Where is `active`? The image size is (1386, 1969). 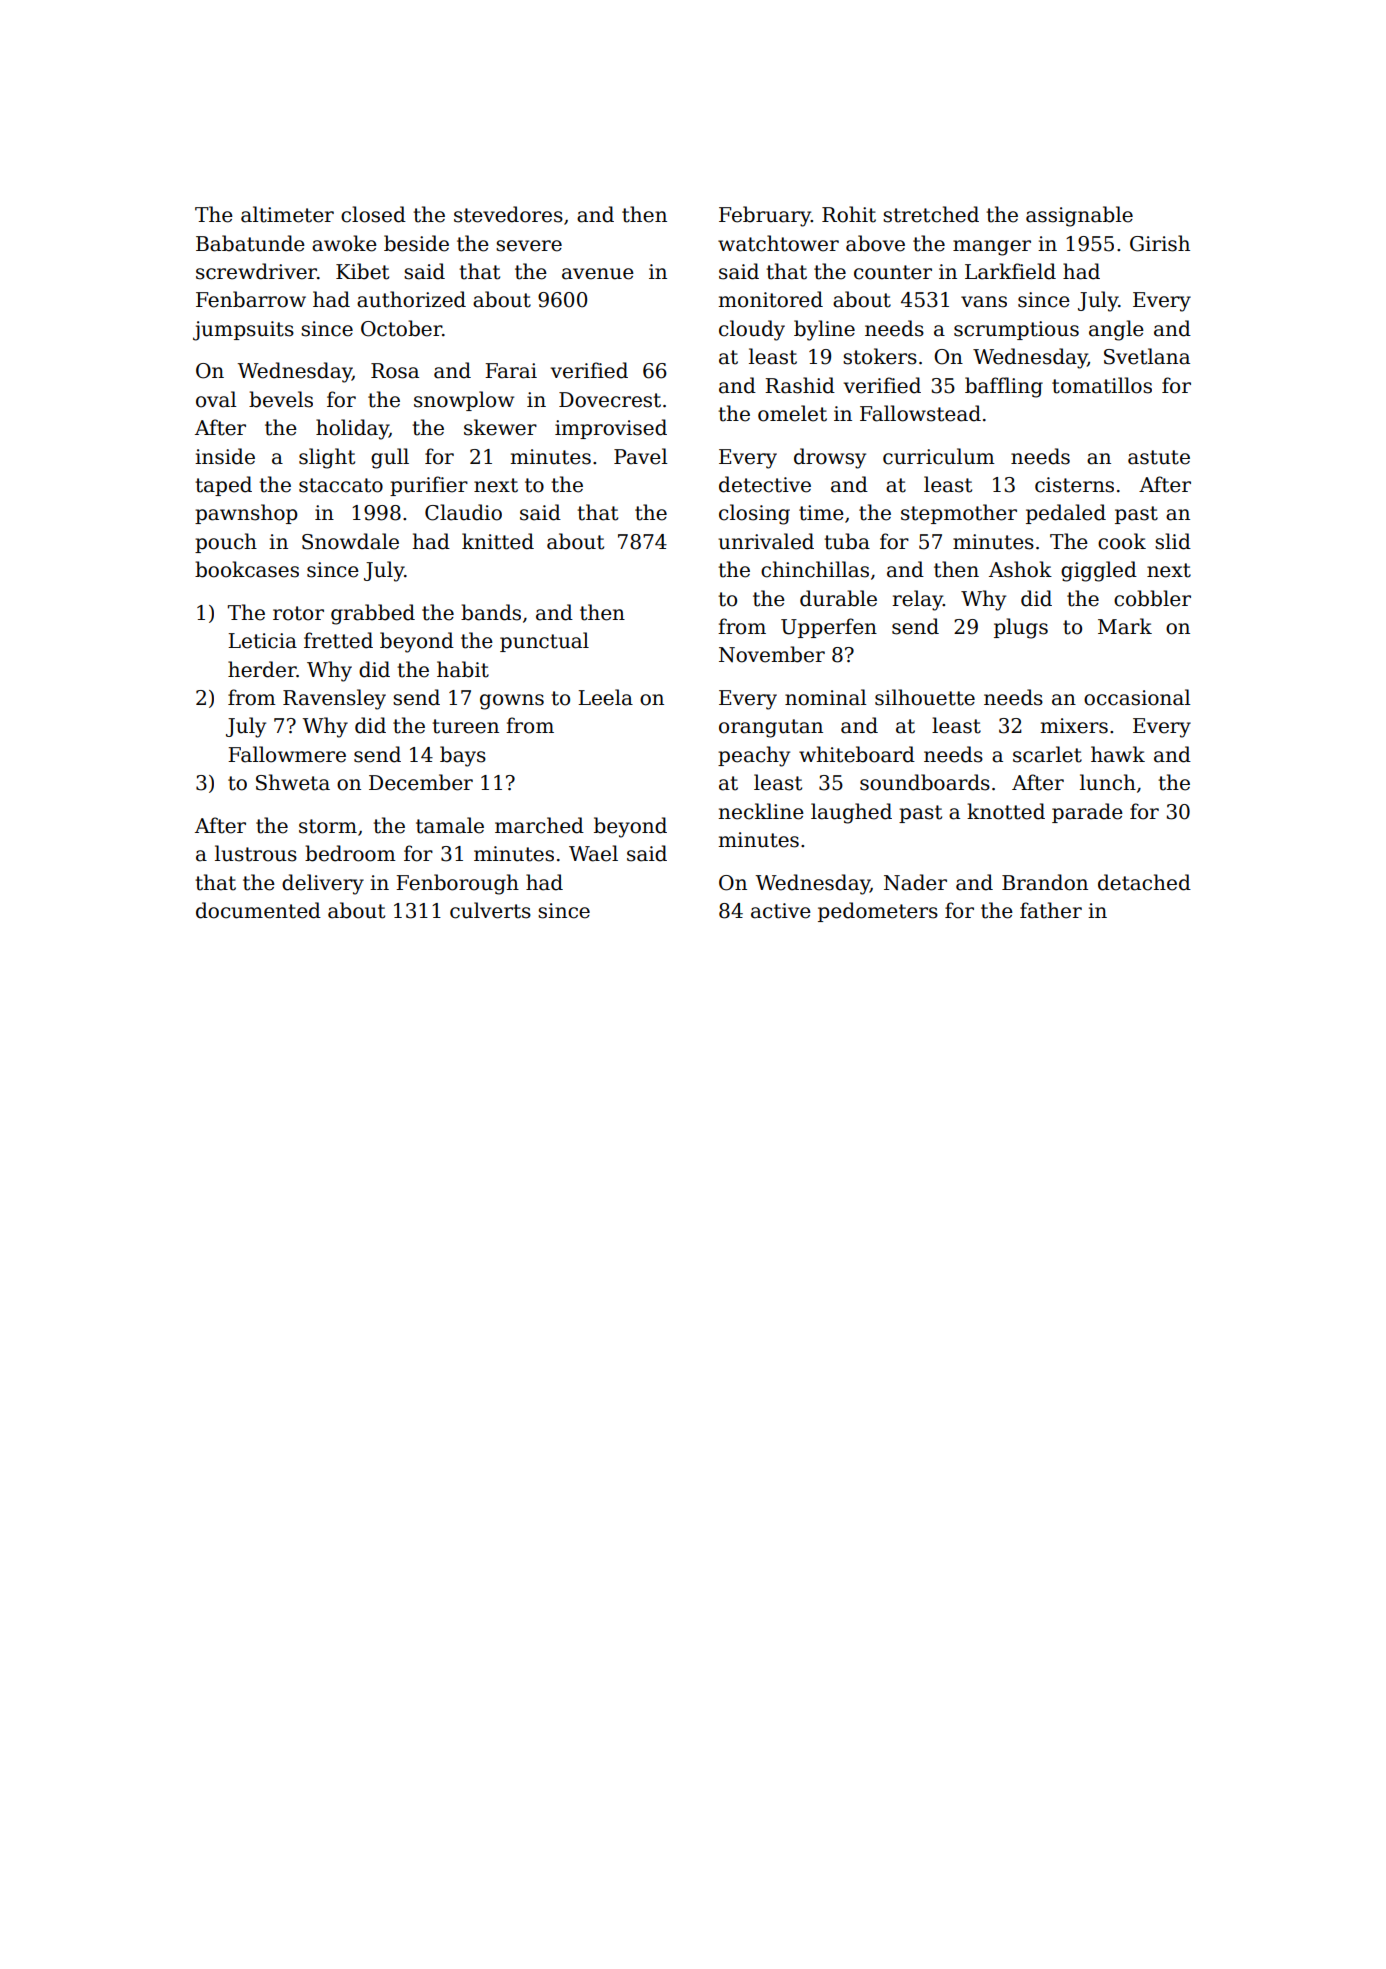 active is located at coordinates (781, 911).
